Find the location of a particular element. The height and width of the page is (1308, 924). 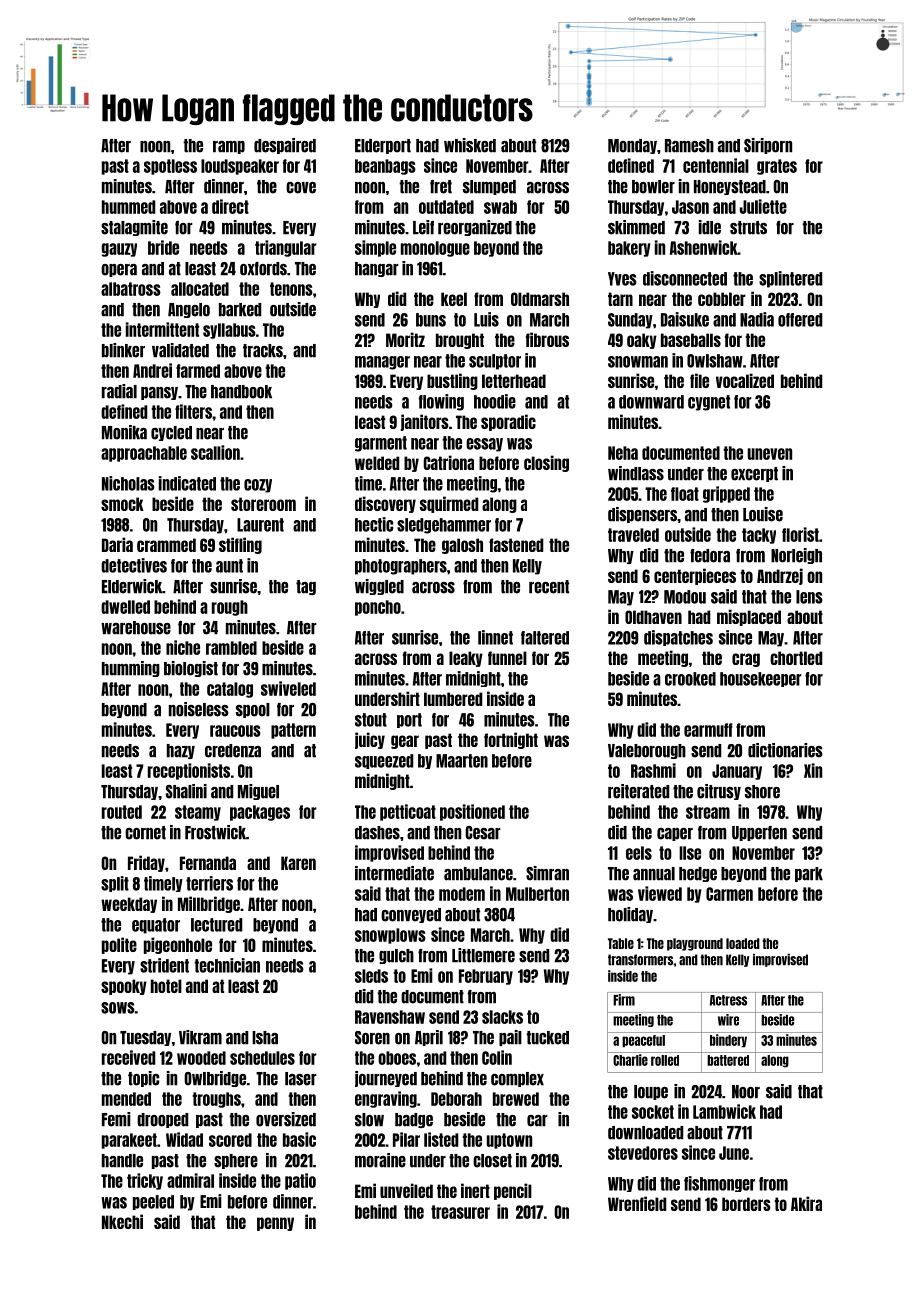

fastened is located at coordinates (516, 545).
